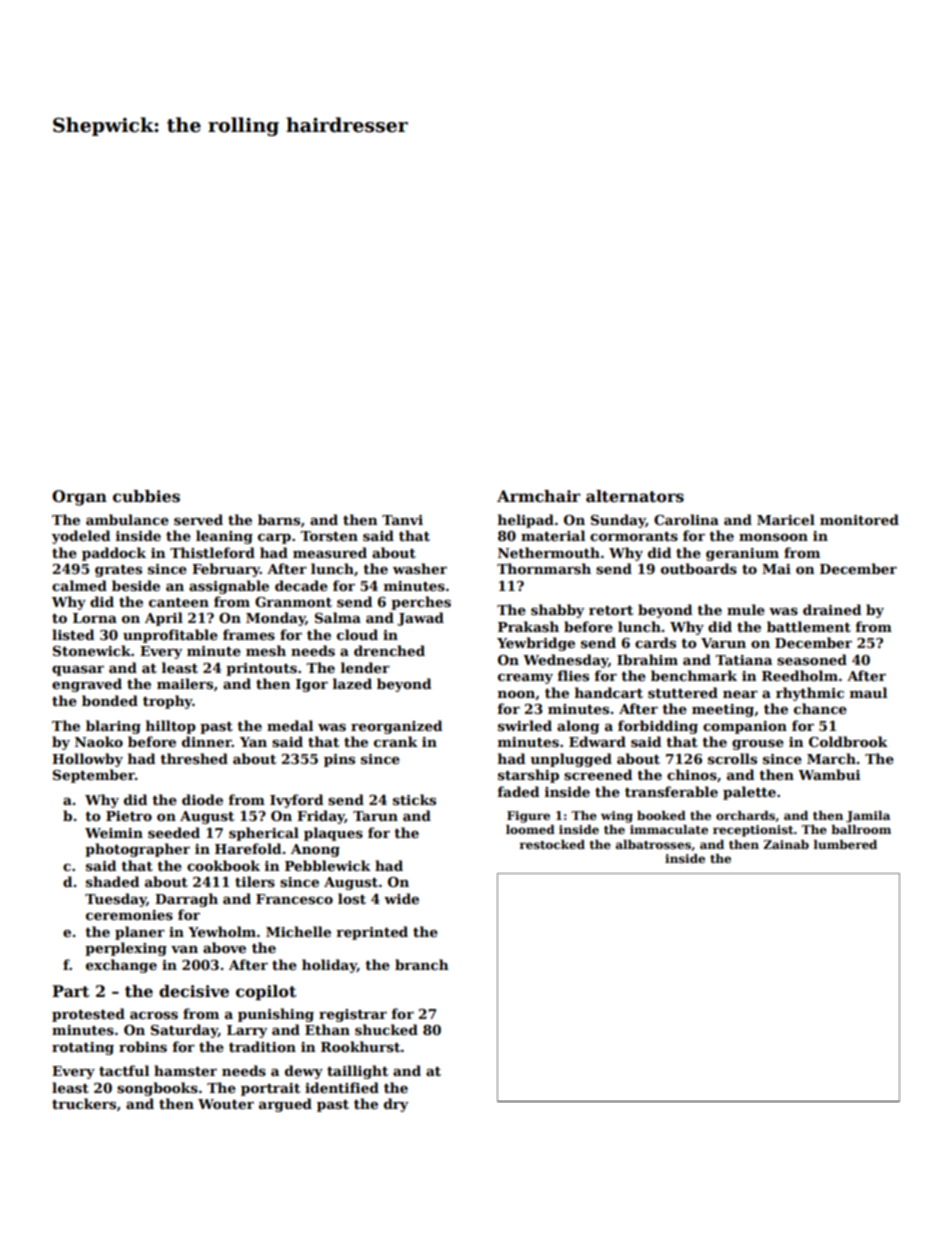 The height and width of the screenshot is (1233, 952). What do you see at coordinates (832, 609) in the screenshot?
I see `drained` at bounding box center [832, 609].
